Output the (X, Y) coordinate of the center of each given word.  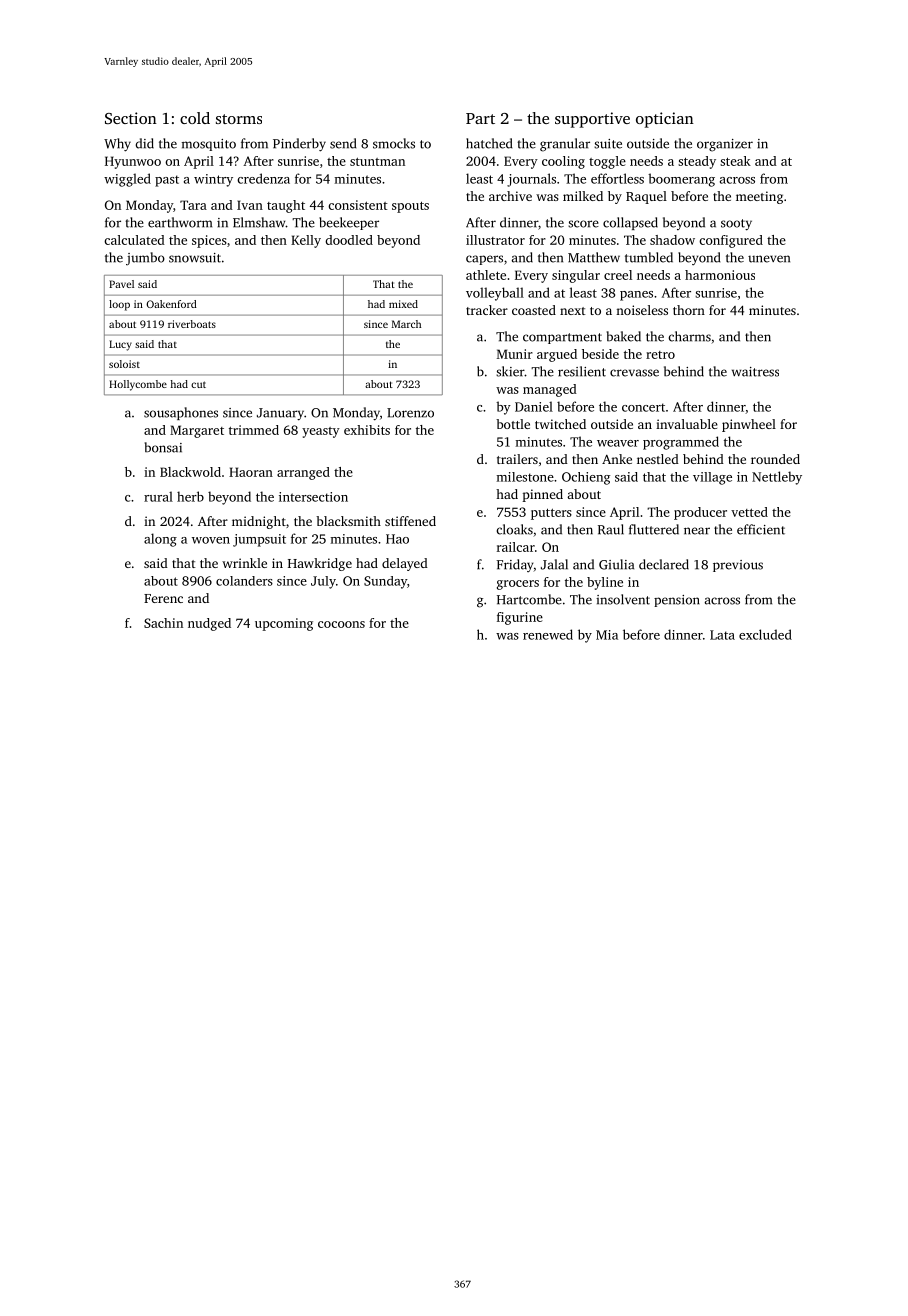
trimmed (254, 430)
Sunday (385, 582)
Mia (607, 635)
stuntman (377, 161)
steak (735, 161)
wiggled (127, 180)
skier (510, 371)
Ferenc (163, 598)
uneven (769, 259)
